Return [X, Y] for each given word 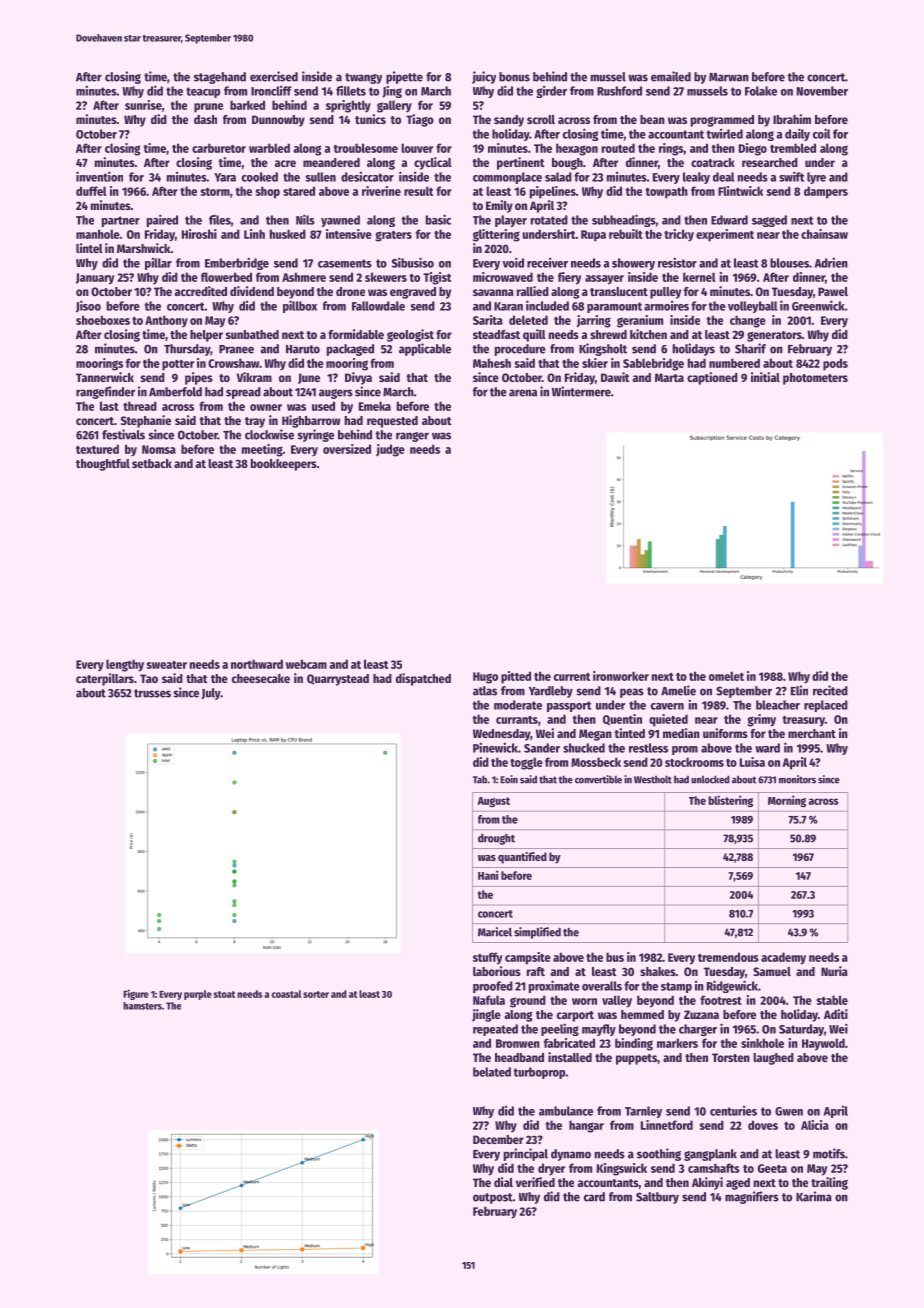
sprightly [348, 106]
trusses [152, 693]
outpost [493, 1198]
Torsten [731, 1057]
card [594, 1197]
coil [821, 133]
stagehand [220, 78]
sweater [167, 665]
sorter [316, 994]
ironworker [621, 676]
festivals [123, 434]
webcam [306, 664]
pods [835, 364]
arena [523, 393]
